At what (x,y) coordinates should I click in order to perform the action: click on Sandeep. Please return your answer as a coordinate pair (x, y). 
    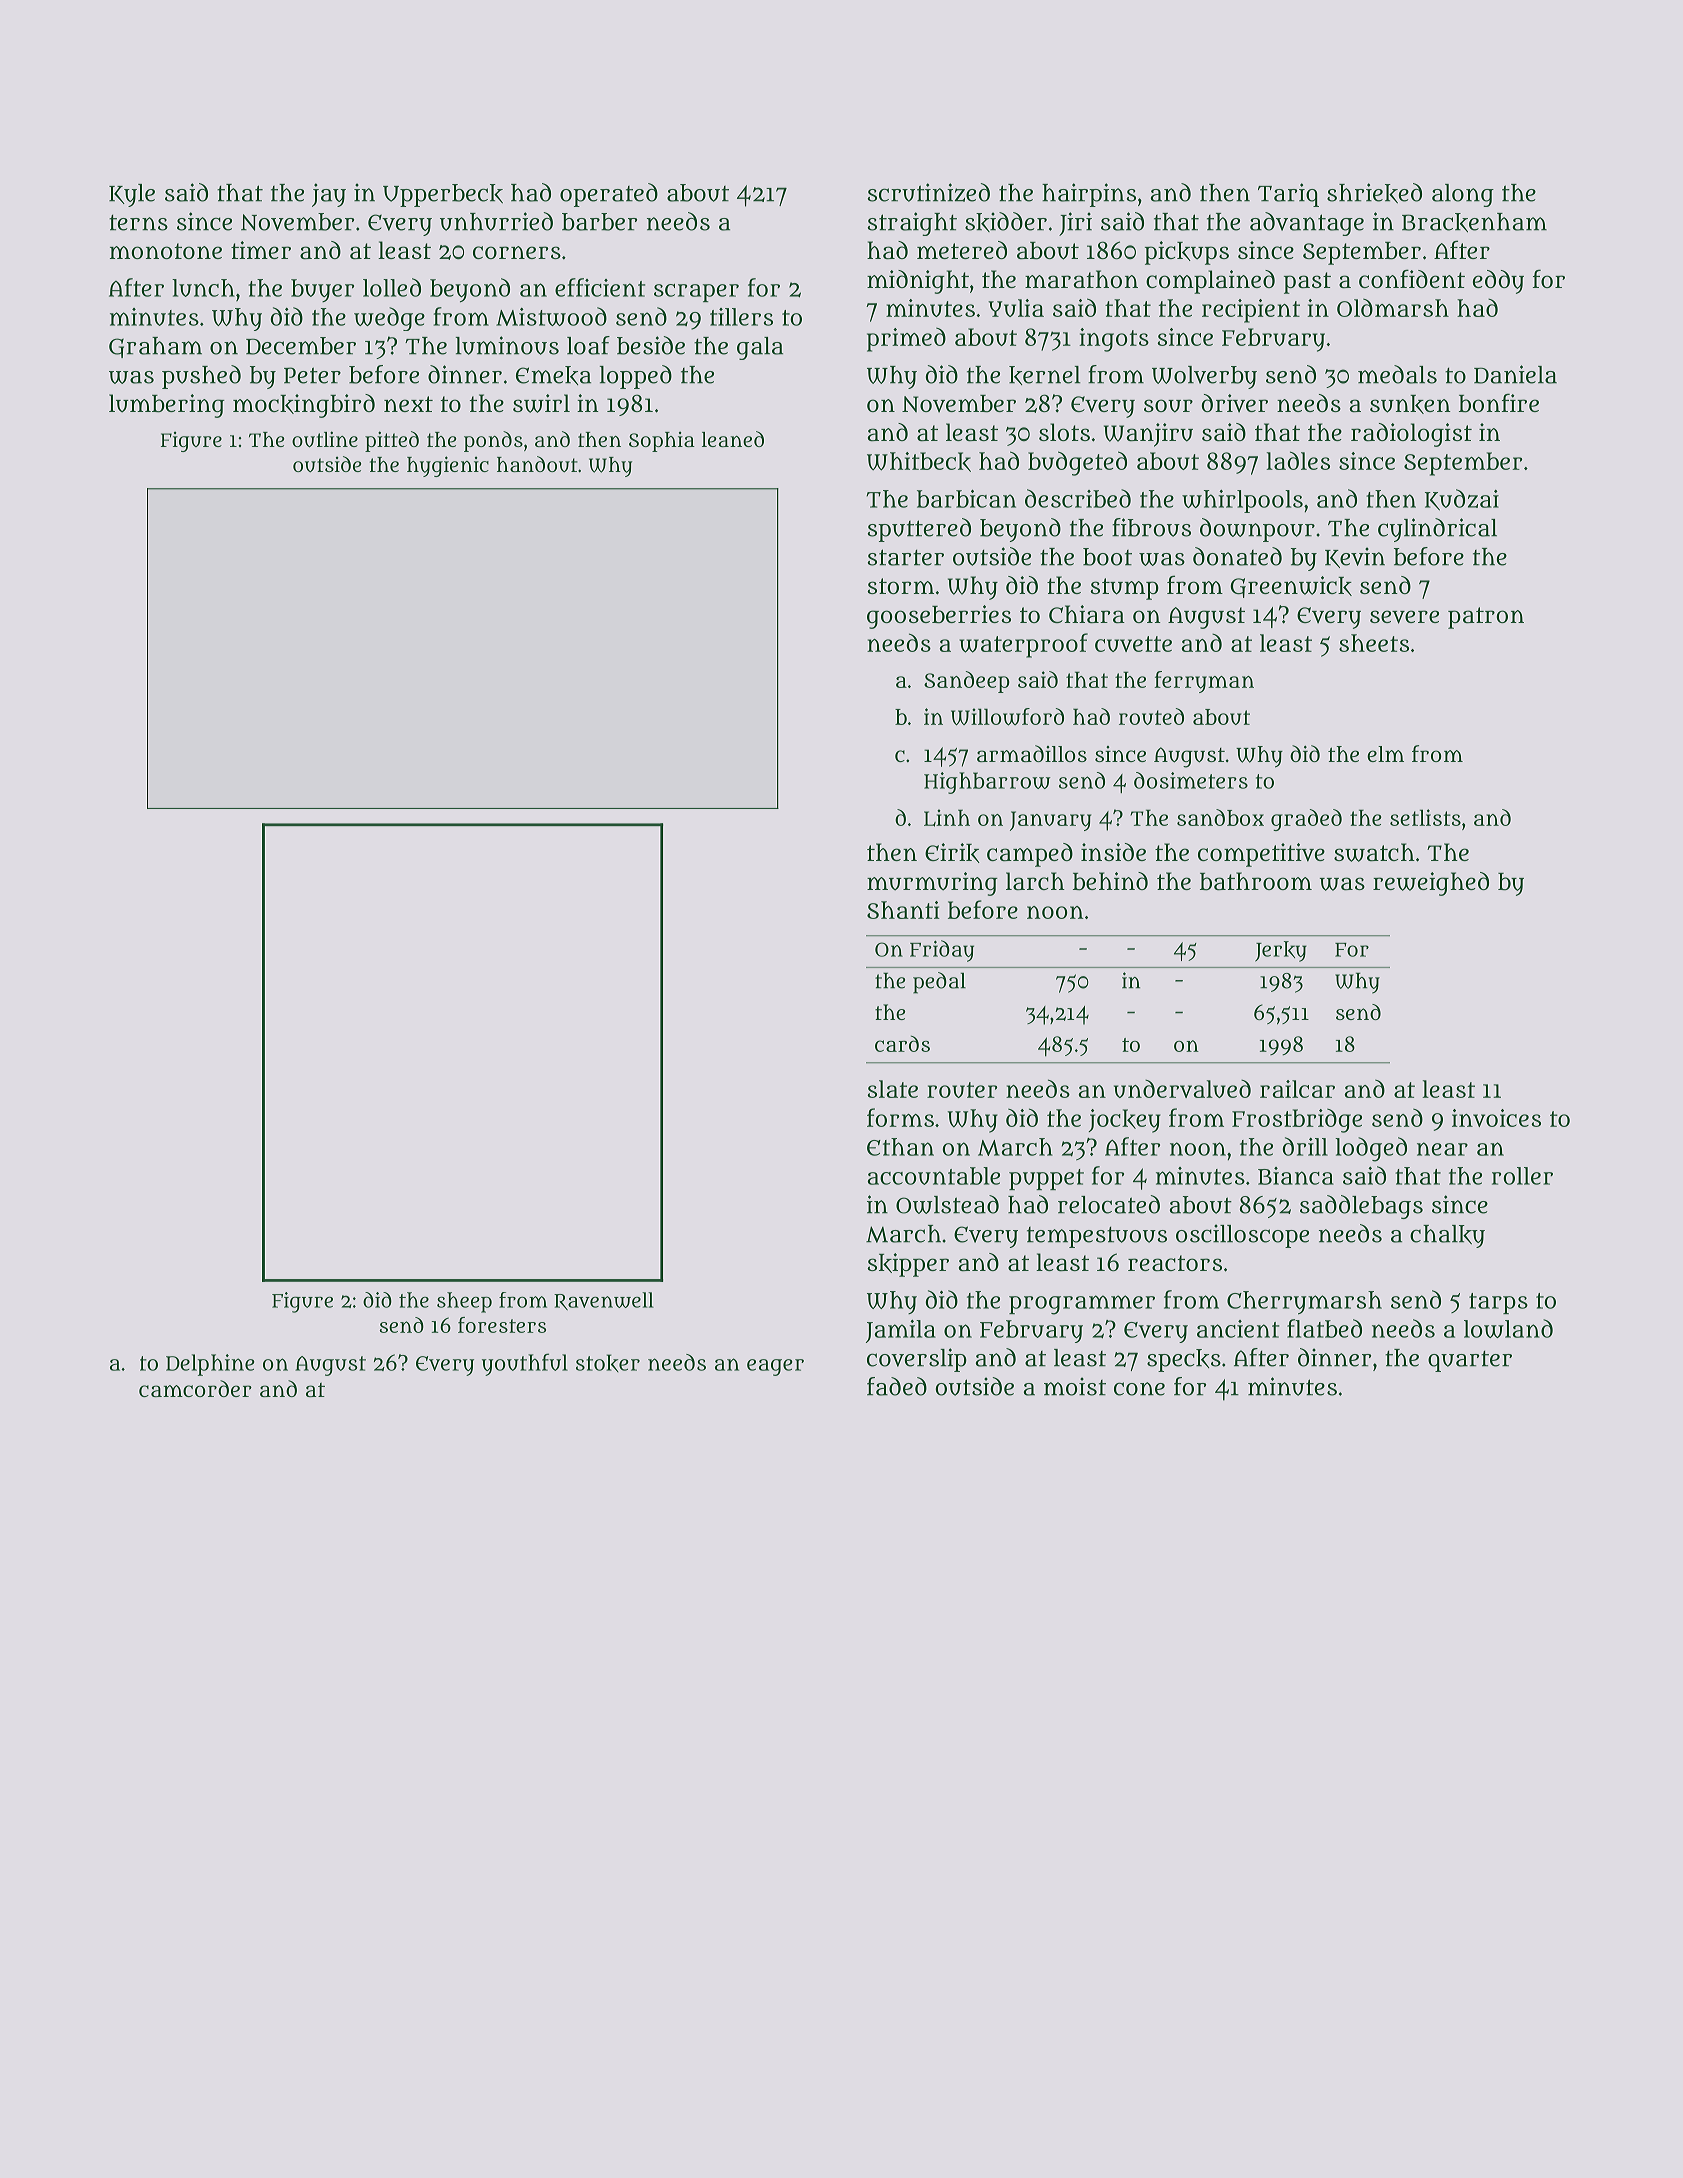
    Looking at the image, I should click on (967, 682).
